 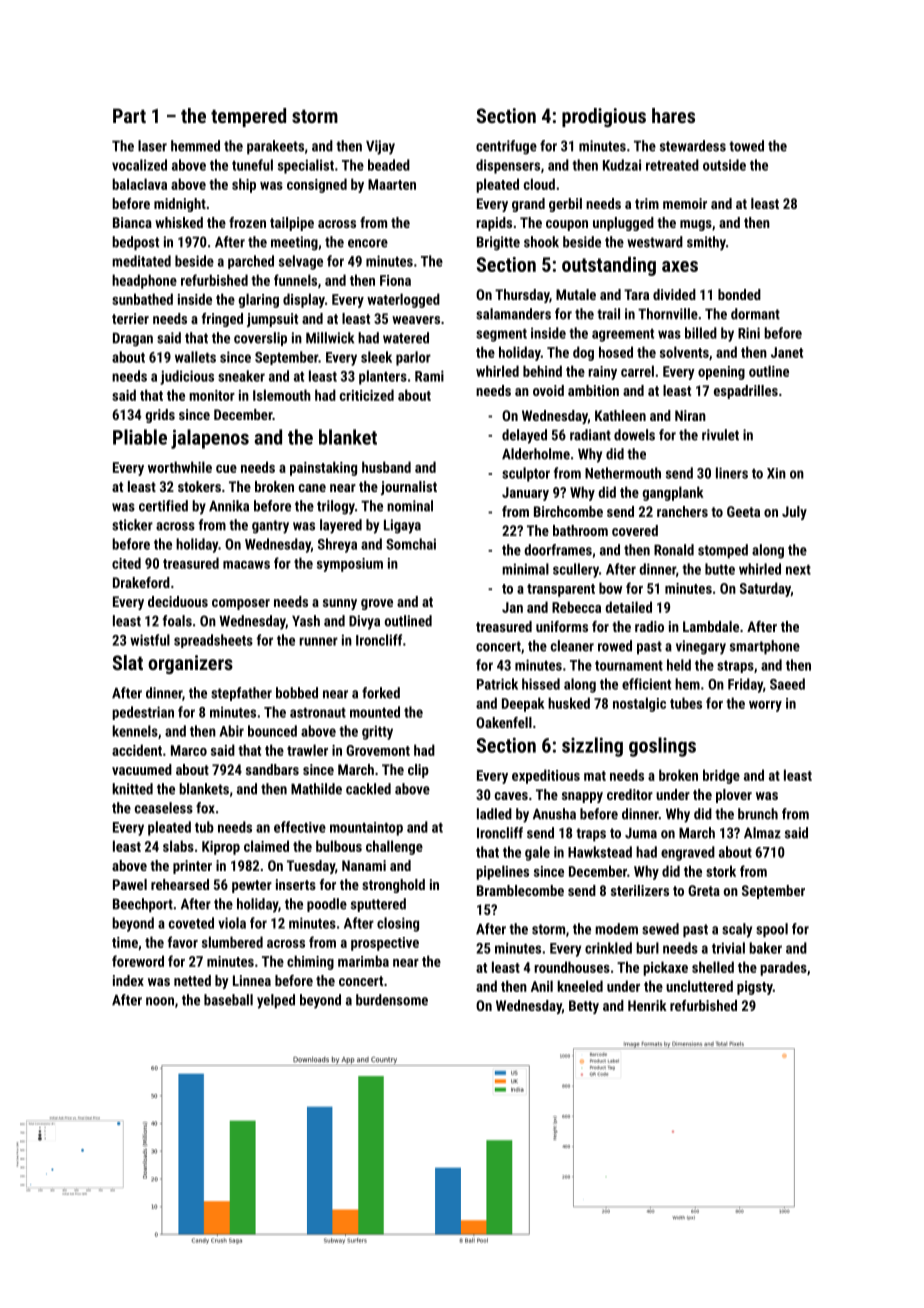 I want to click on whisked, so click(x=179, y=222).
